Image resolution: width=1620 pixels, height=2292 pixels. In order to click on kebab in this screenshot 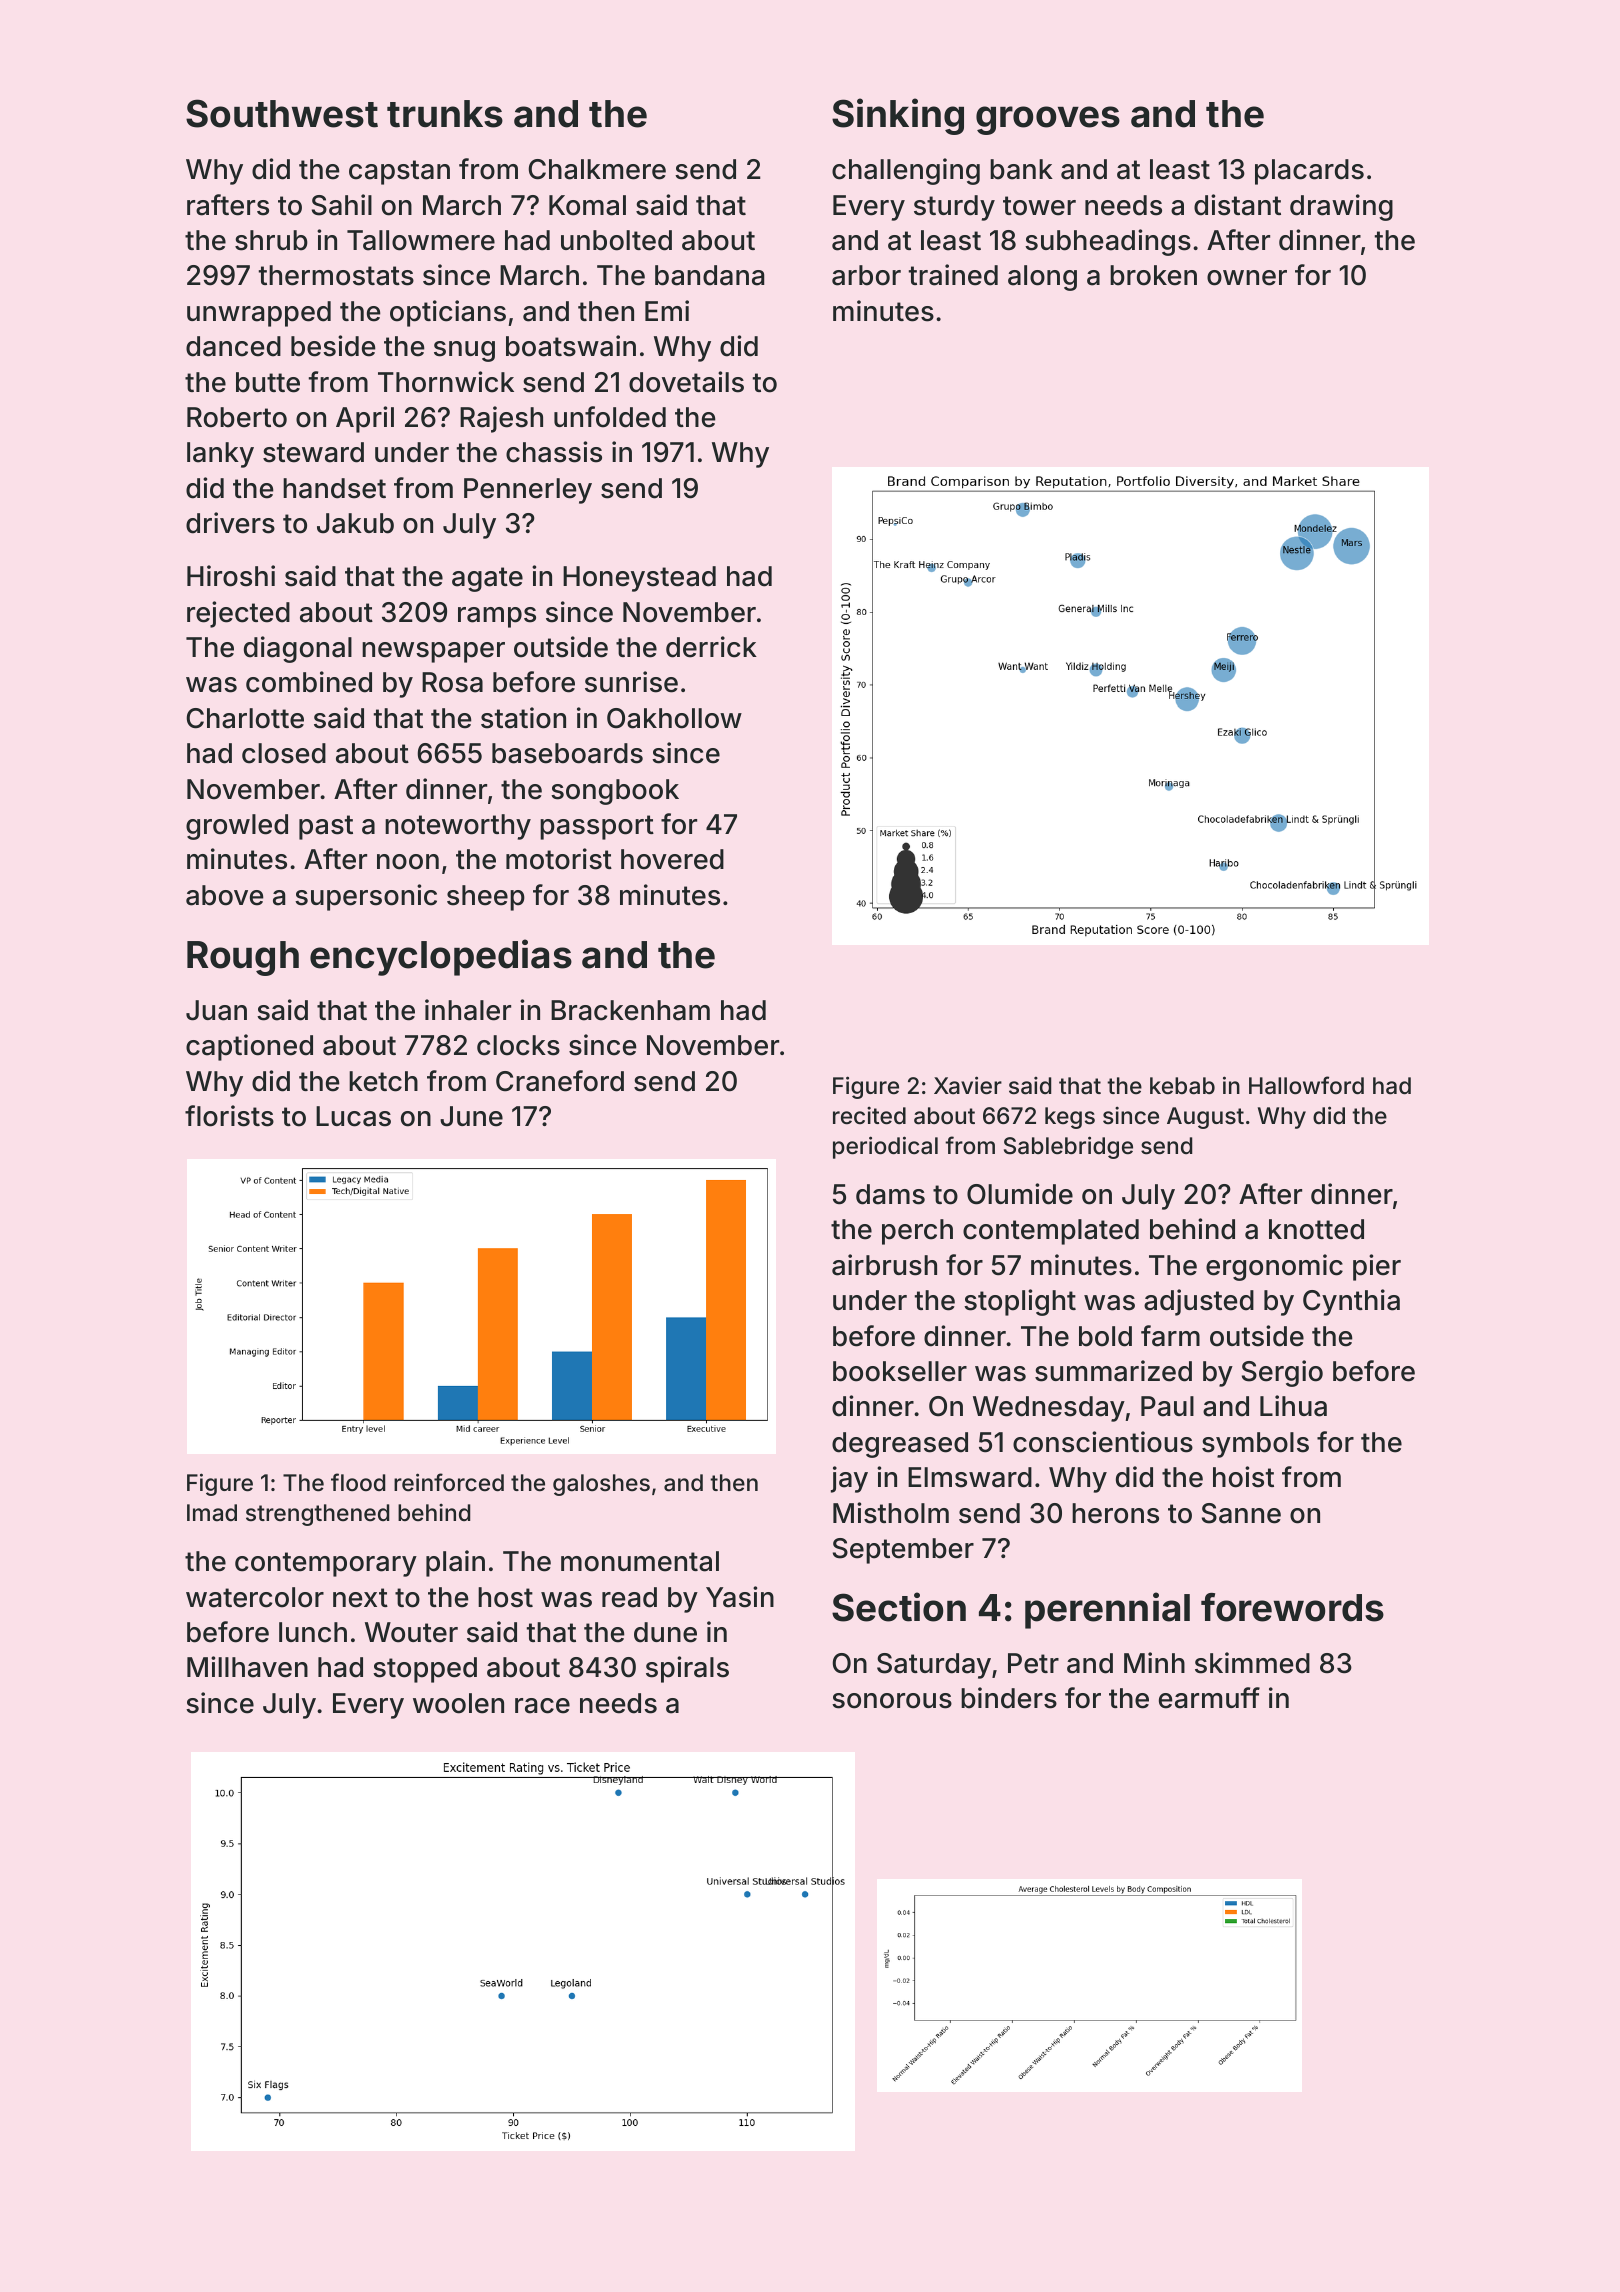, I will do `click(1182, 1086)`.
